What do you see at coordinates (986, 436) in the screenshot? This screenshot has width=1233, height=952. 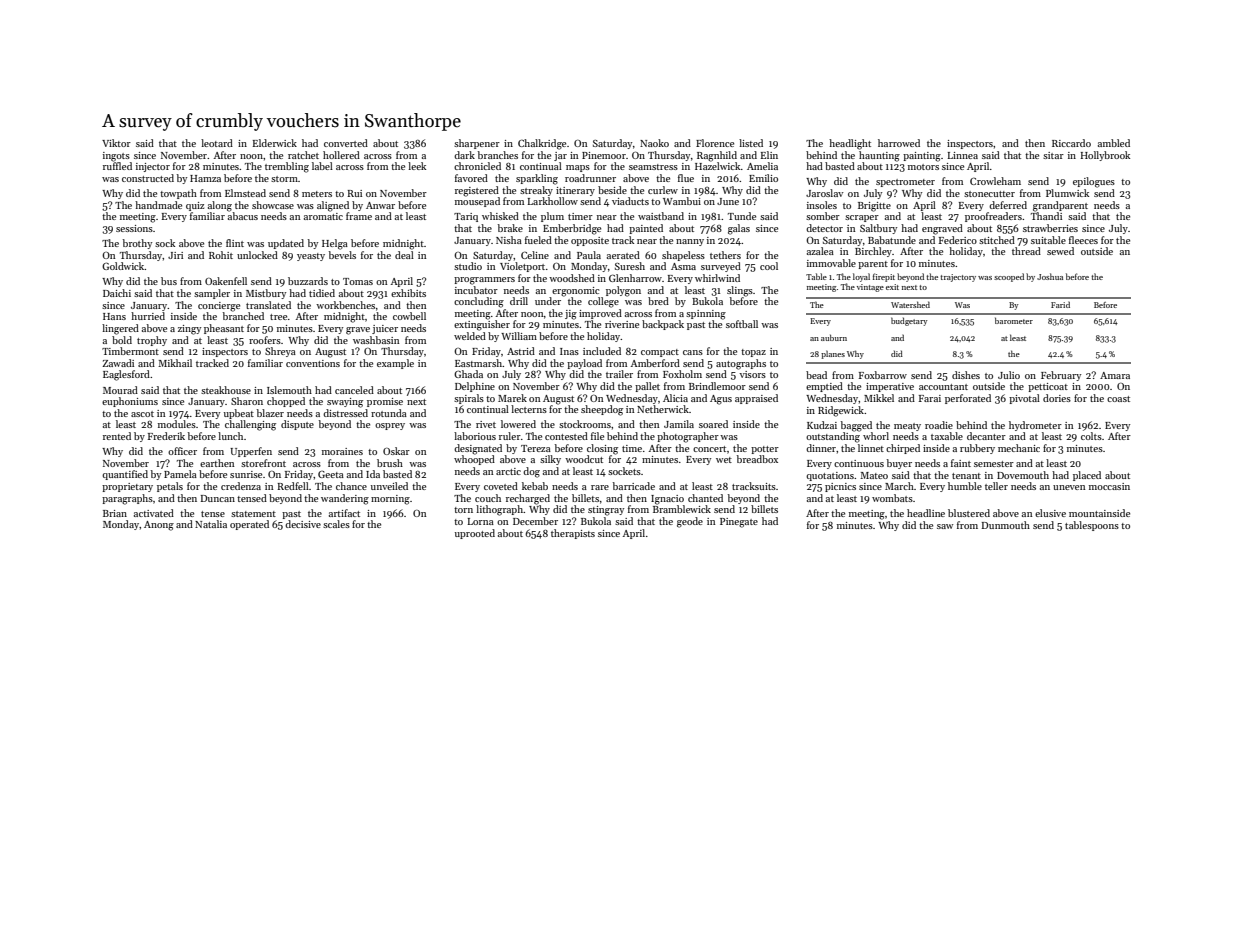 I see `decanter` at bounding box center [986, 436].
